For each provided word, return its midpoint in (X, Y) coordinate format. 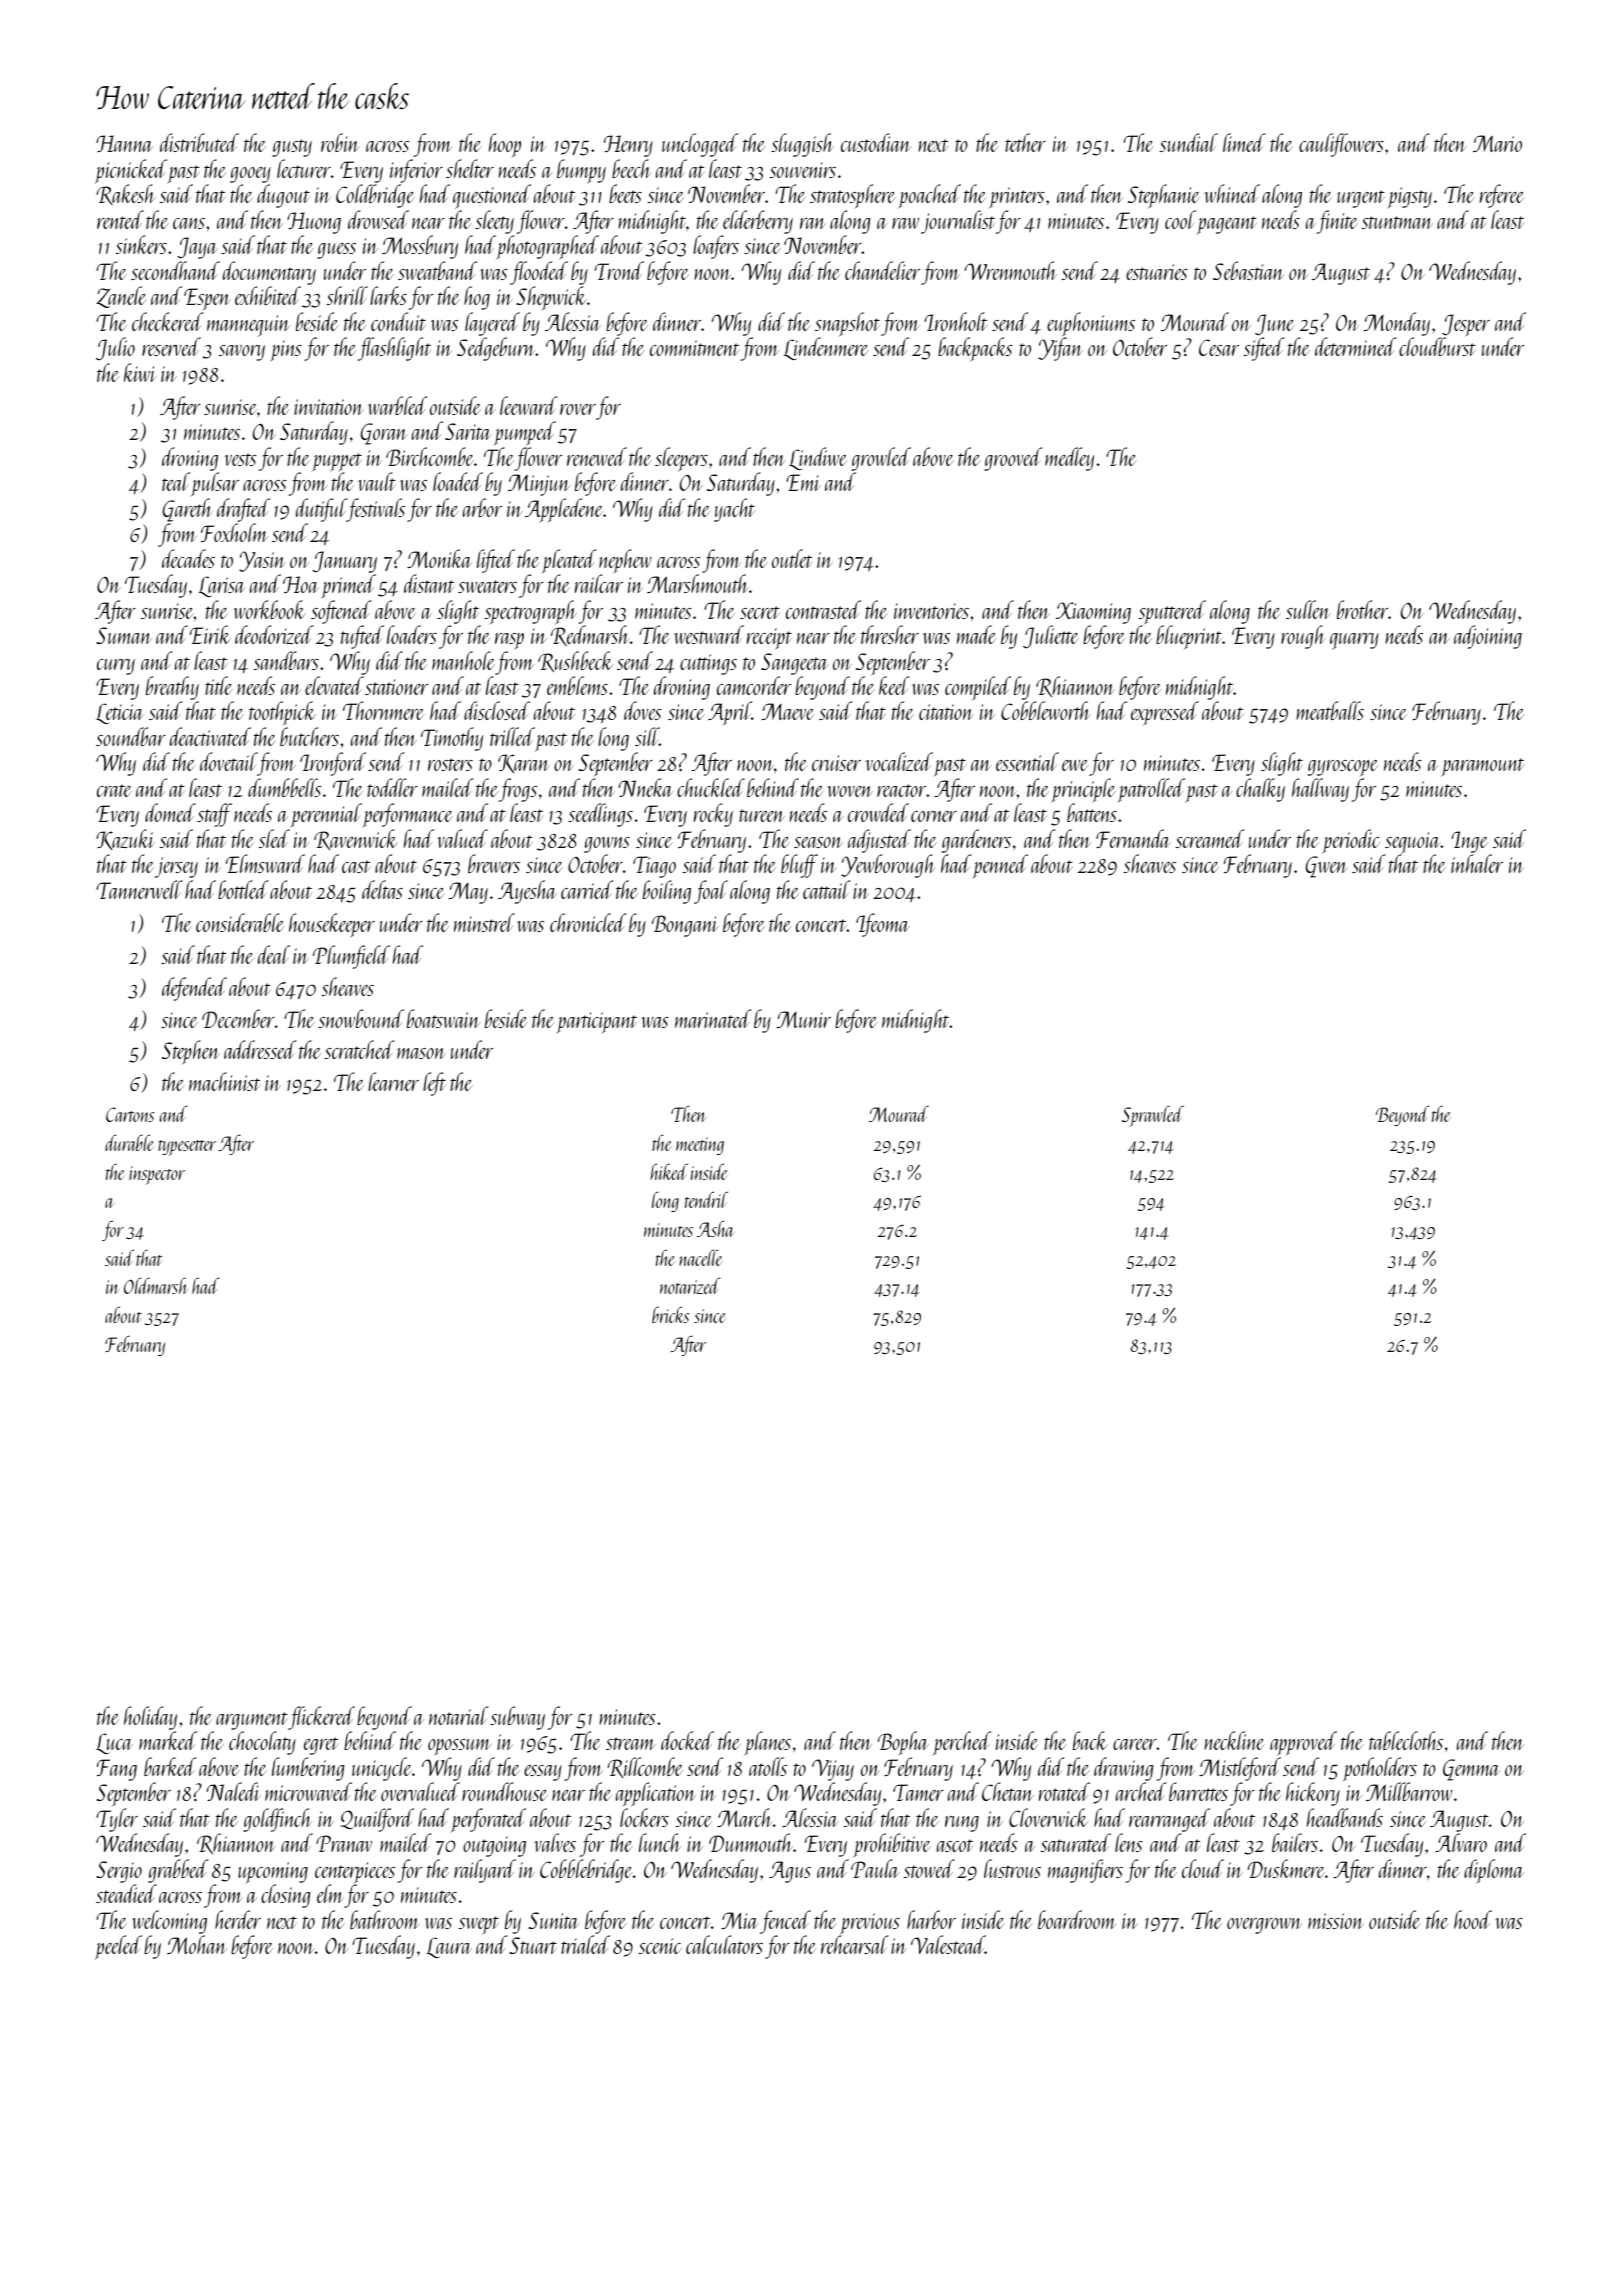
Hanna (124, 143)
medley (1069, 459)
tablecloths (1406, 1740)
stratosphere (853, 196)
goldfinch (277, 1820)
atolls (768, 1766)
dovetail (228, 761)
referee (1502, 196)
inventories (931, 611)
